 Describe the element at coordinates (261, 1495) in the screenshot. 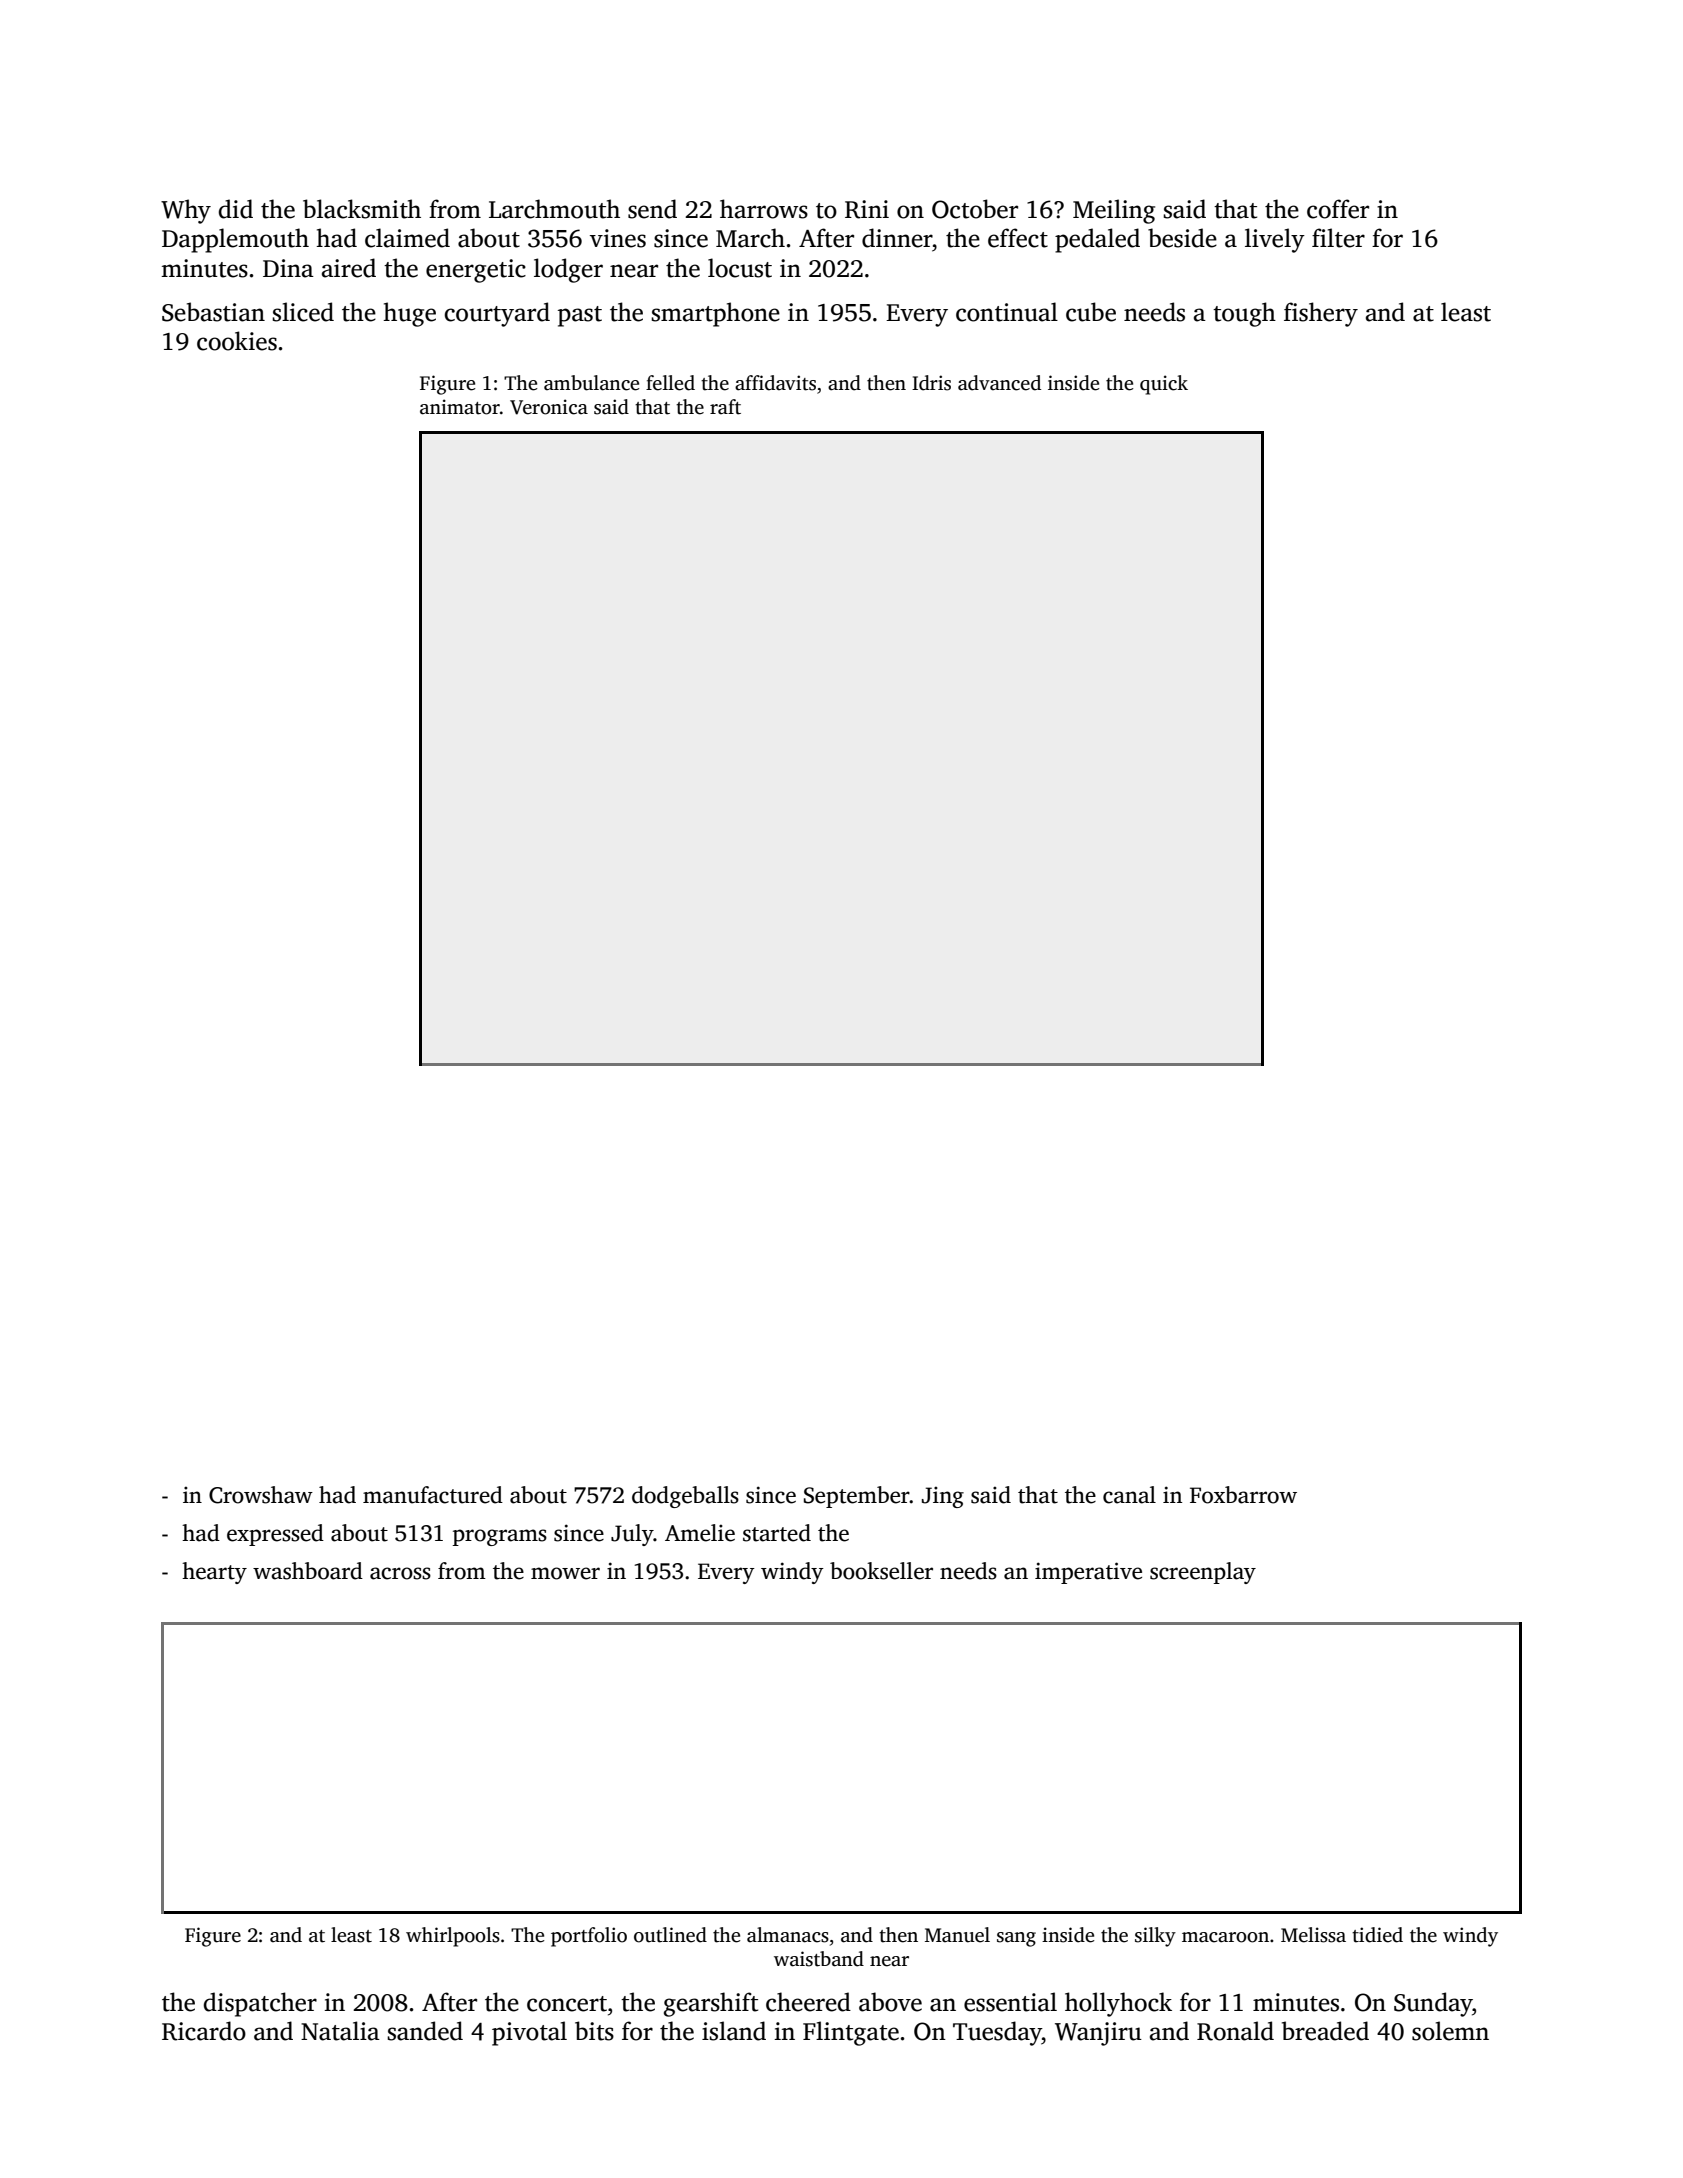

I see `Crowshaw` at that location.
